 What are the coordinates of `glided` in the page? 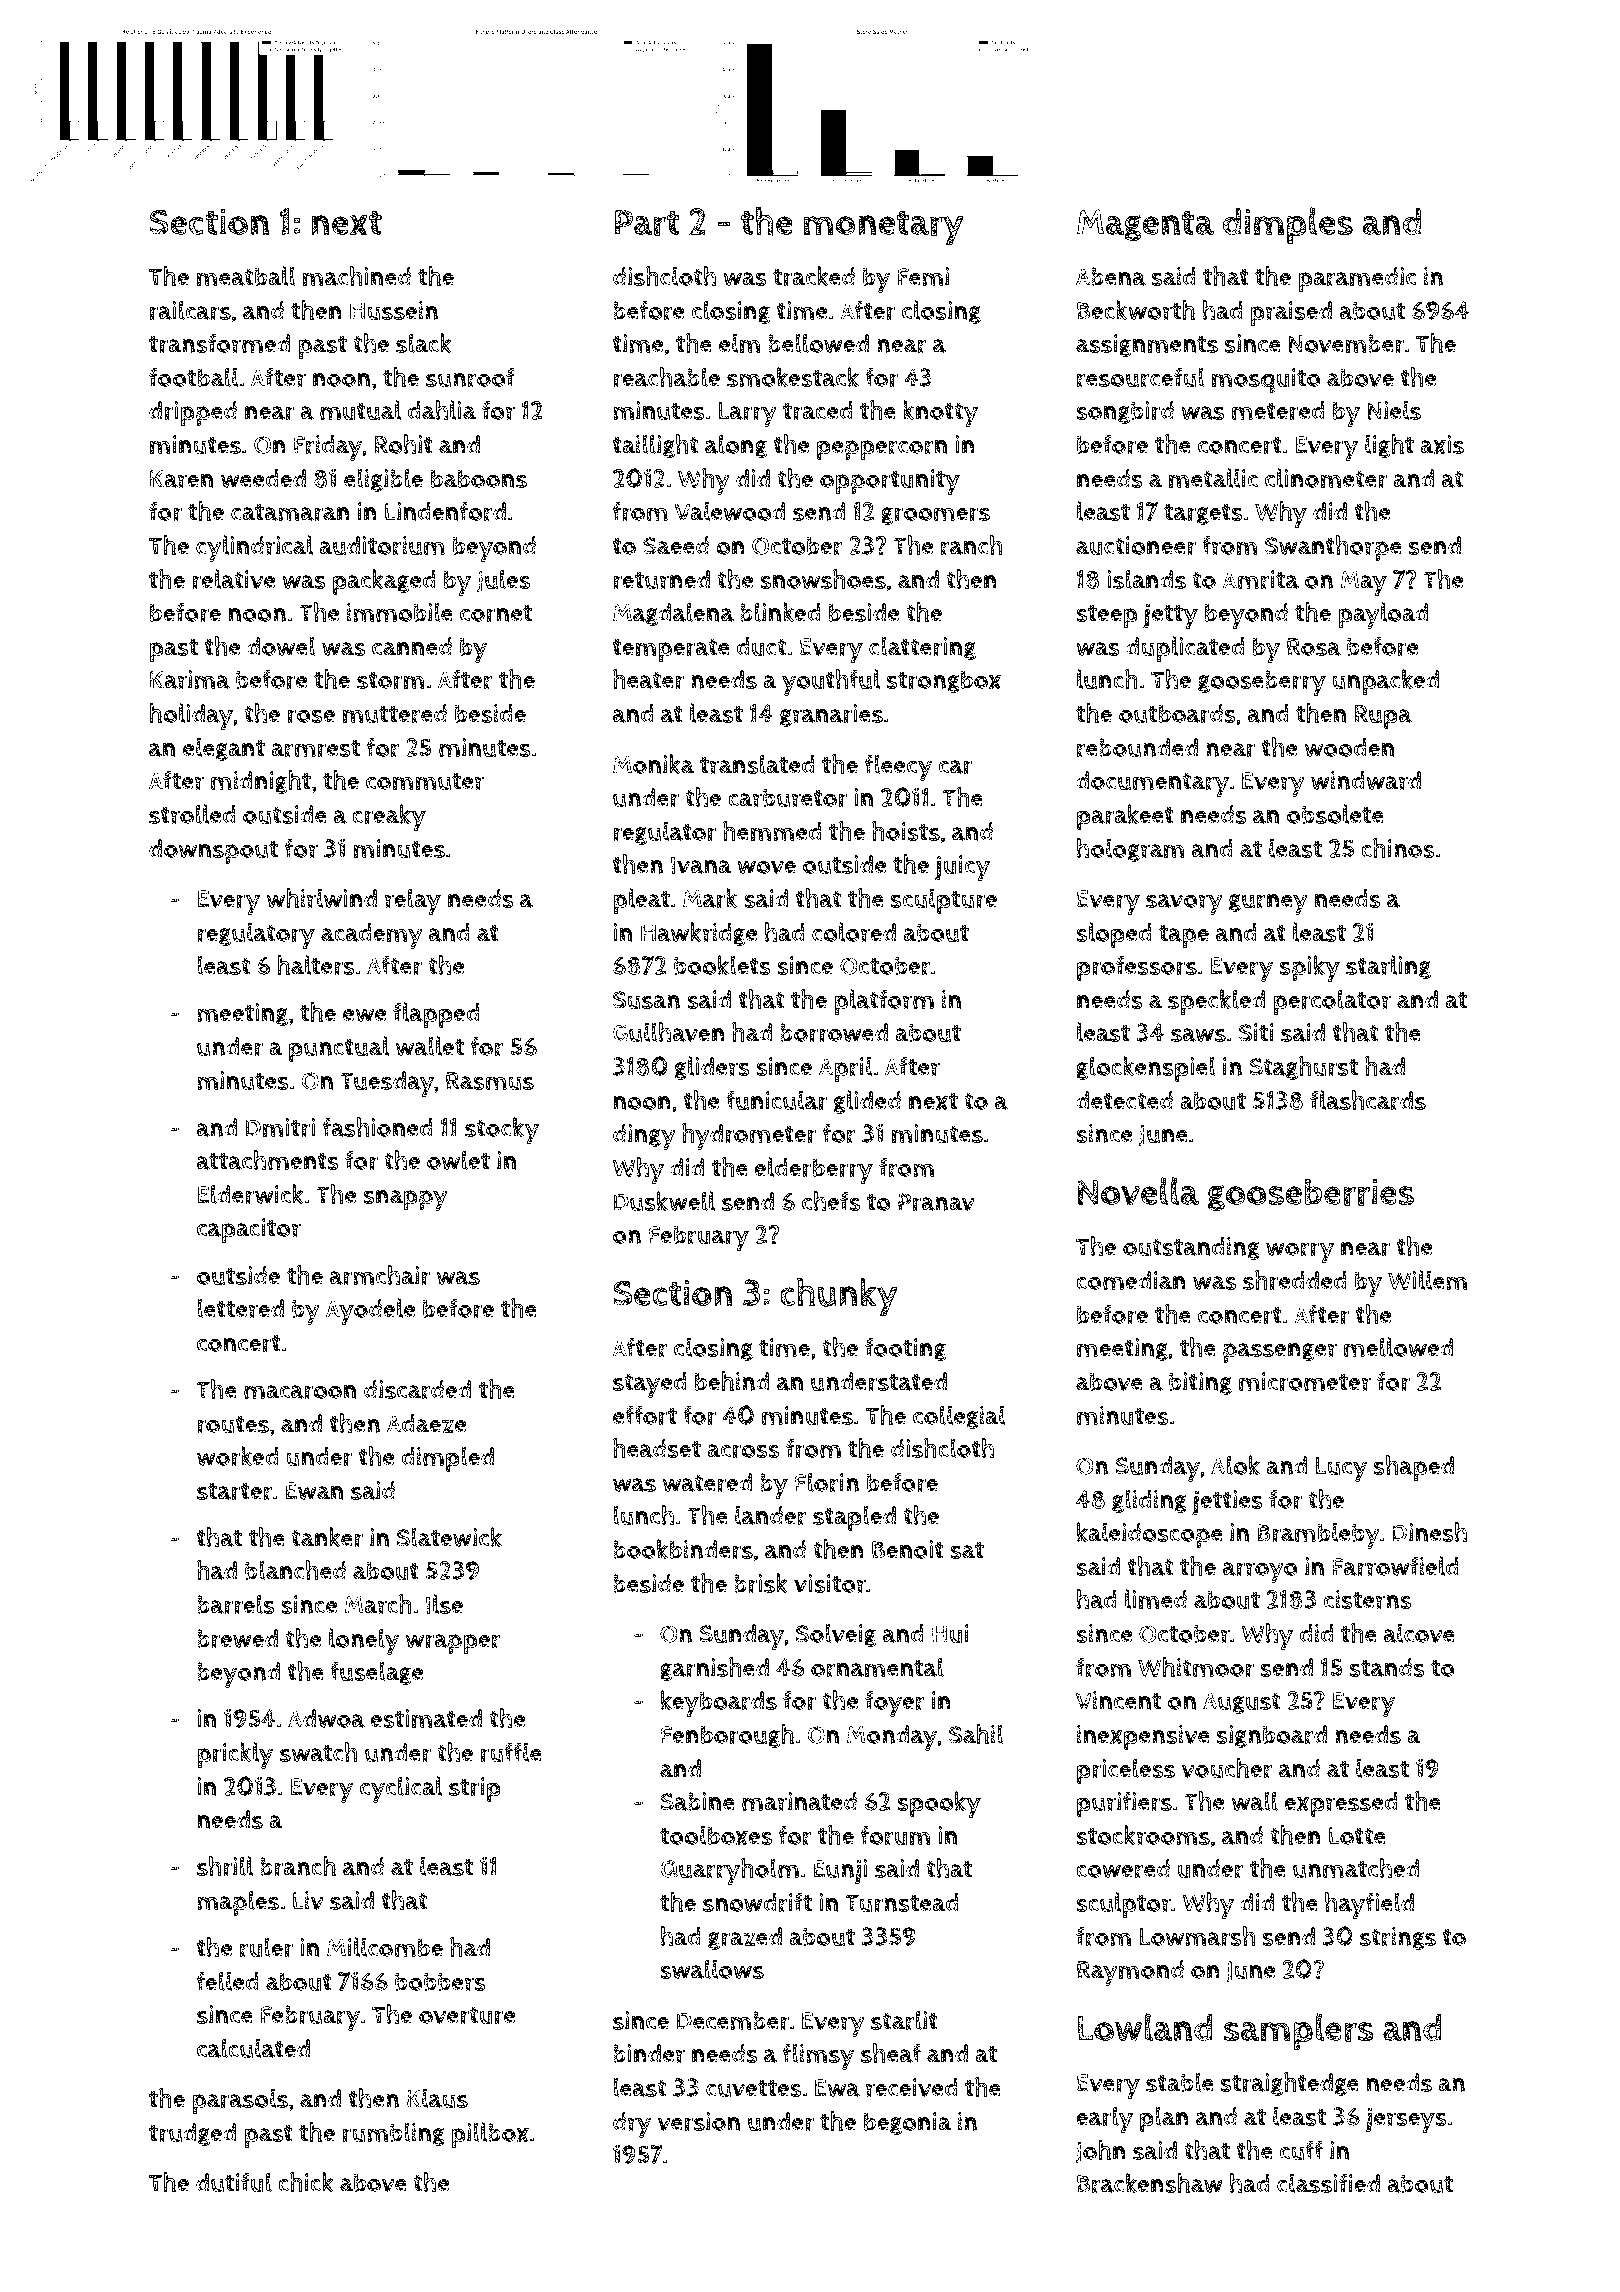 It's located at (867, 1102).
